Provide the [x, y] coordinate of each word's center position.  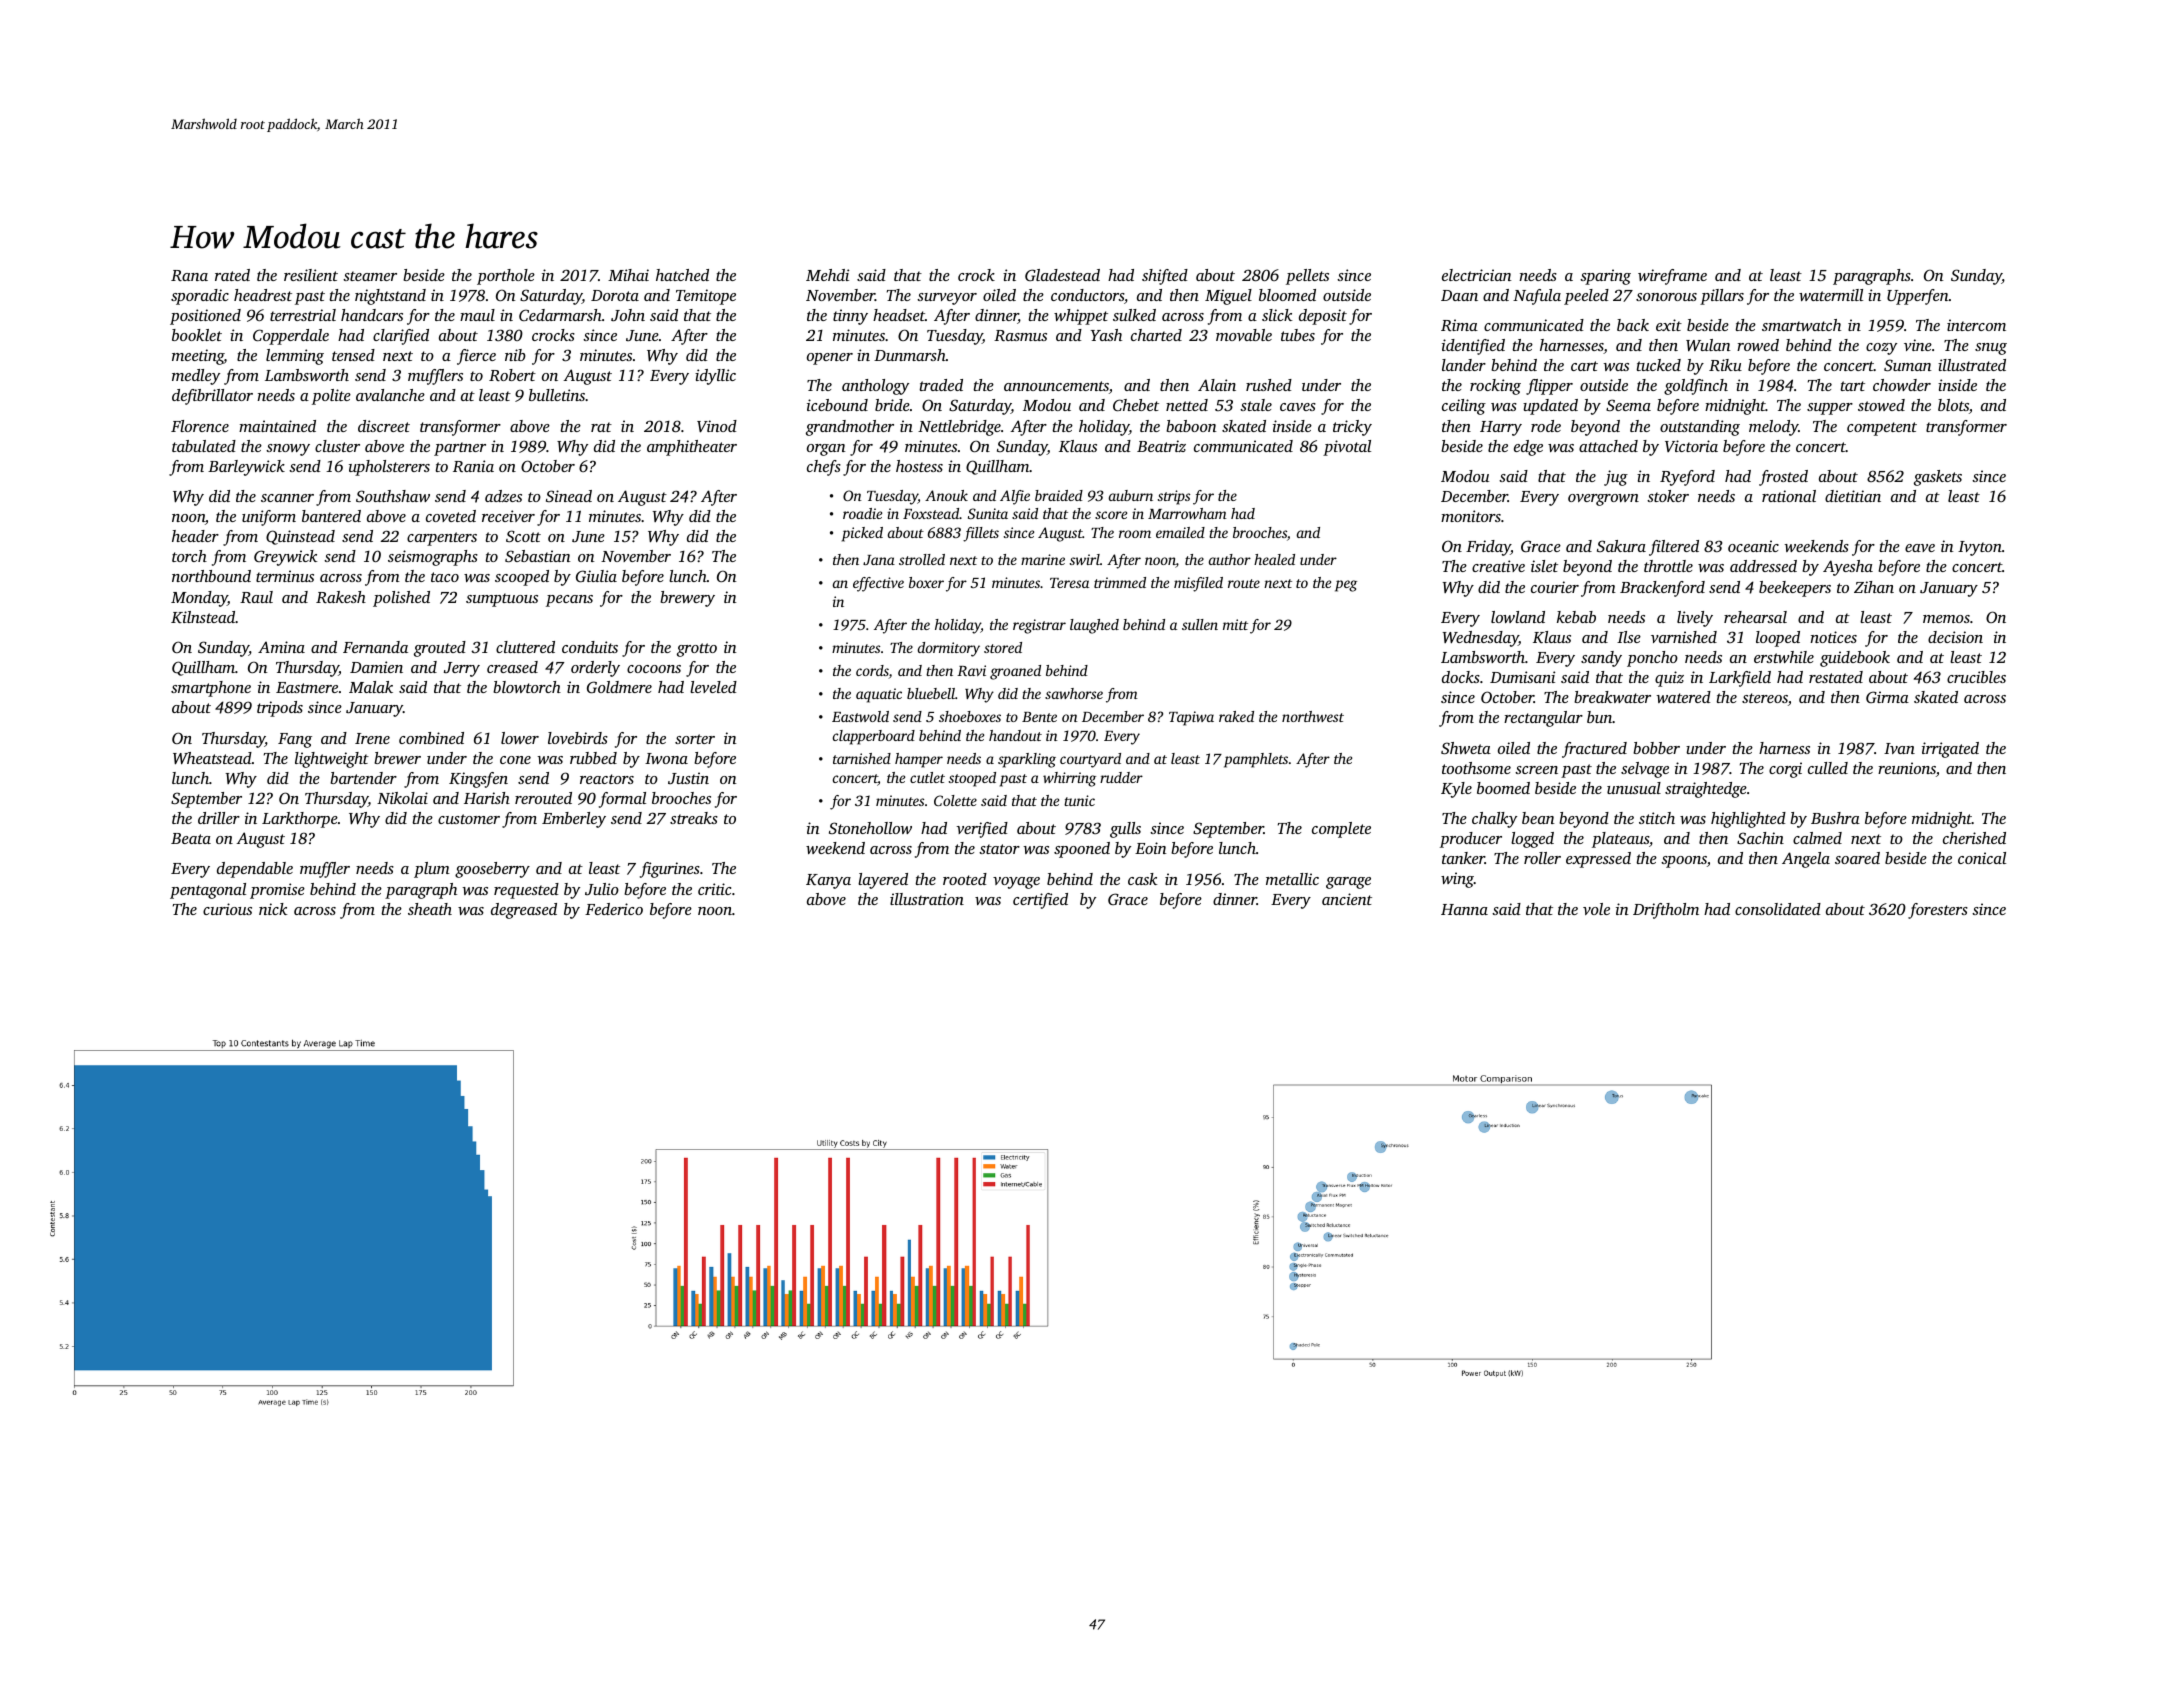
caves [1298, 407]
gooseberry [492, 870]
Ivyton [1980, 548]
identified [1473, 347]
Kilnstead [203, 617]
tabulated [204, 446]
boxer [926, 582]
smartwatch [1801, 325]
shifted [1165, 277]
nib [515, 355]
